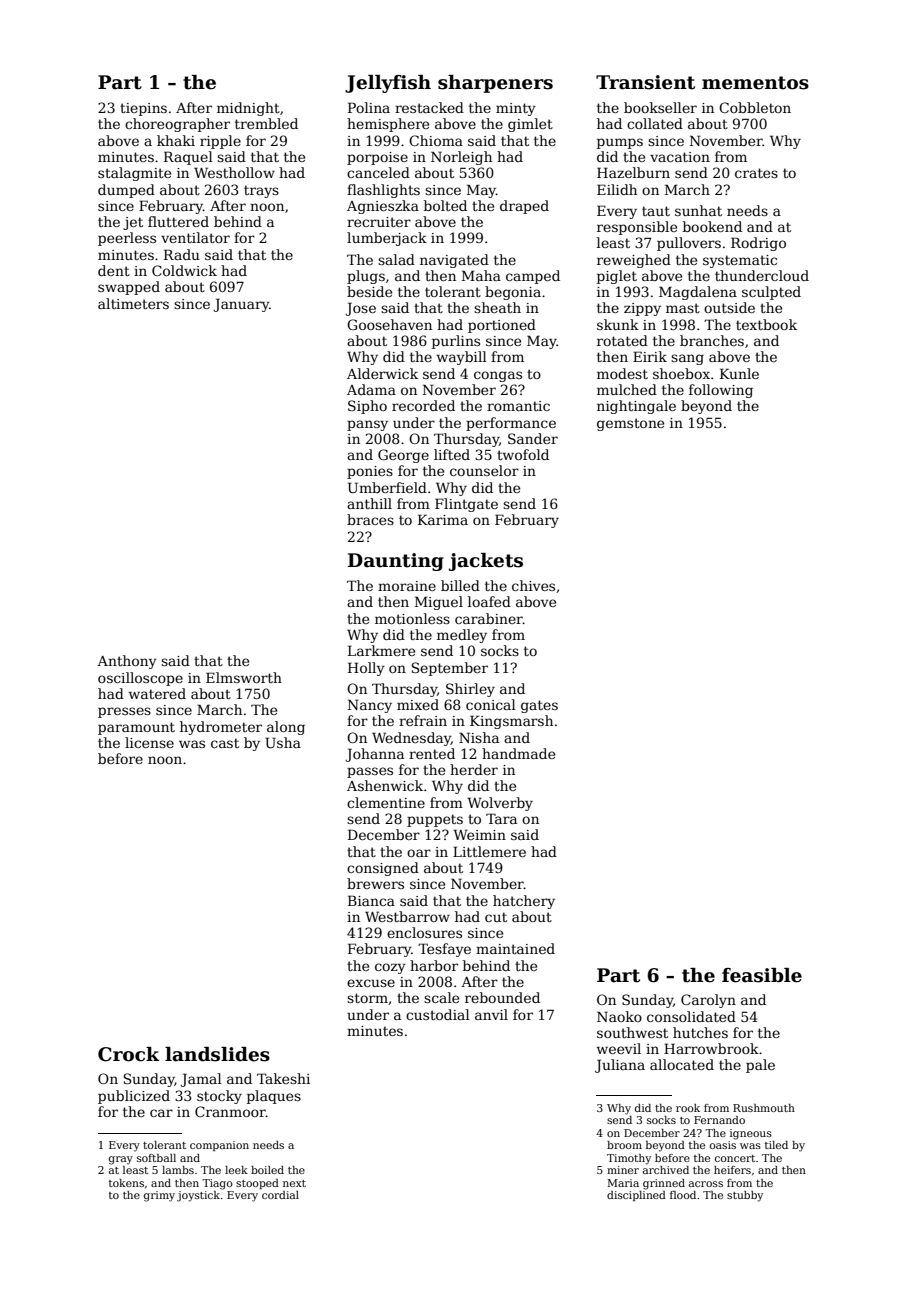 This screenshot has height=1316, width=908. What do you see at coordinates (456, 342) in the screenshot?
I see `purlins` at bounding box center [456, 342].
